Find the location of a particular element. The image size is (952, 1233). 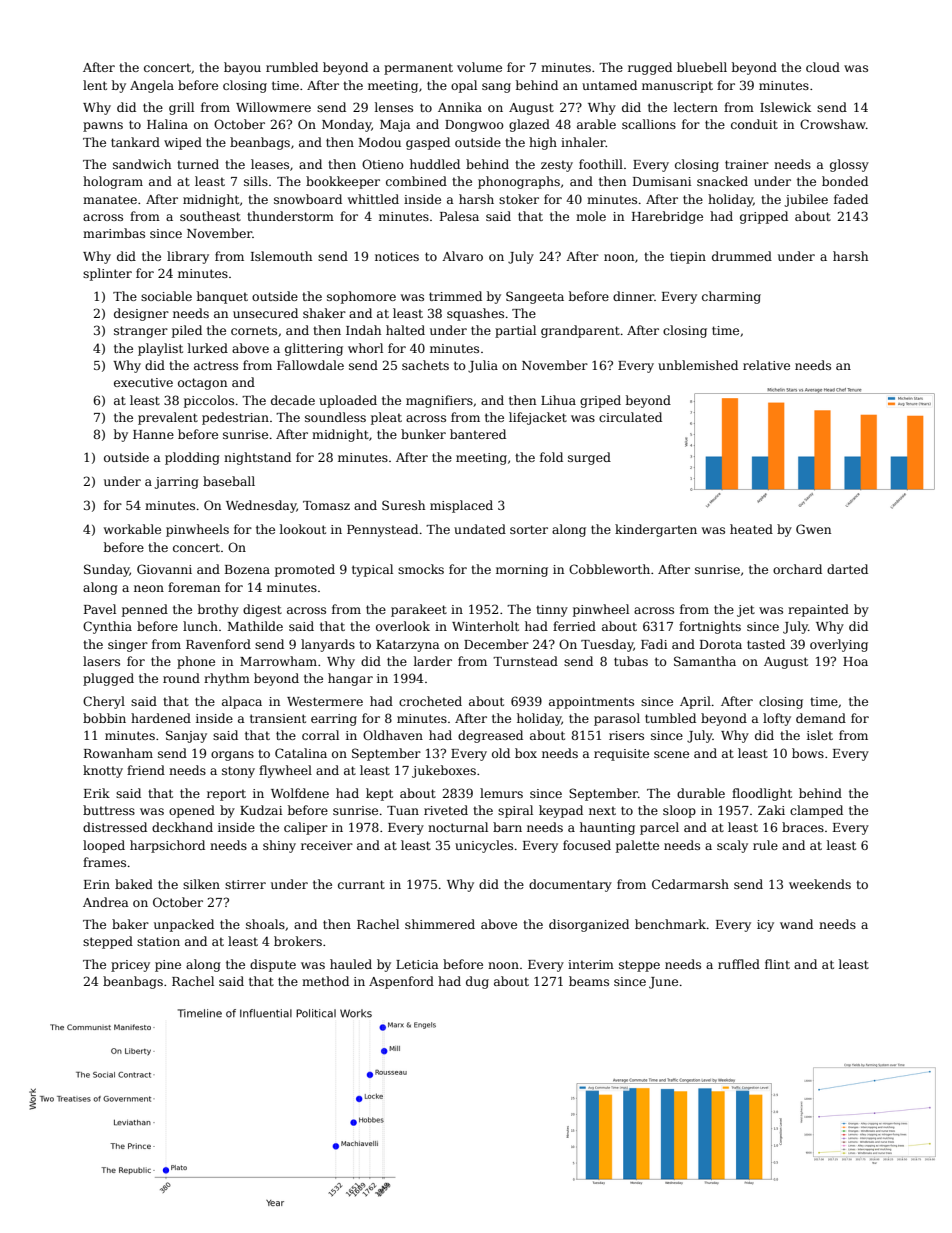

Angela is located at coordinates (152, 86).
